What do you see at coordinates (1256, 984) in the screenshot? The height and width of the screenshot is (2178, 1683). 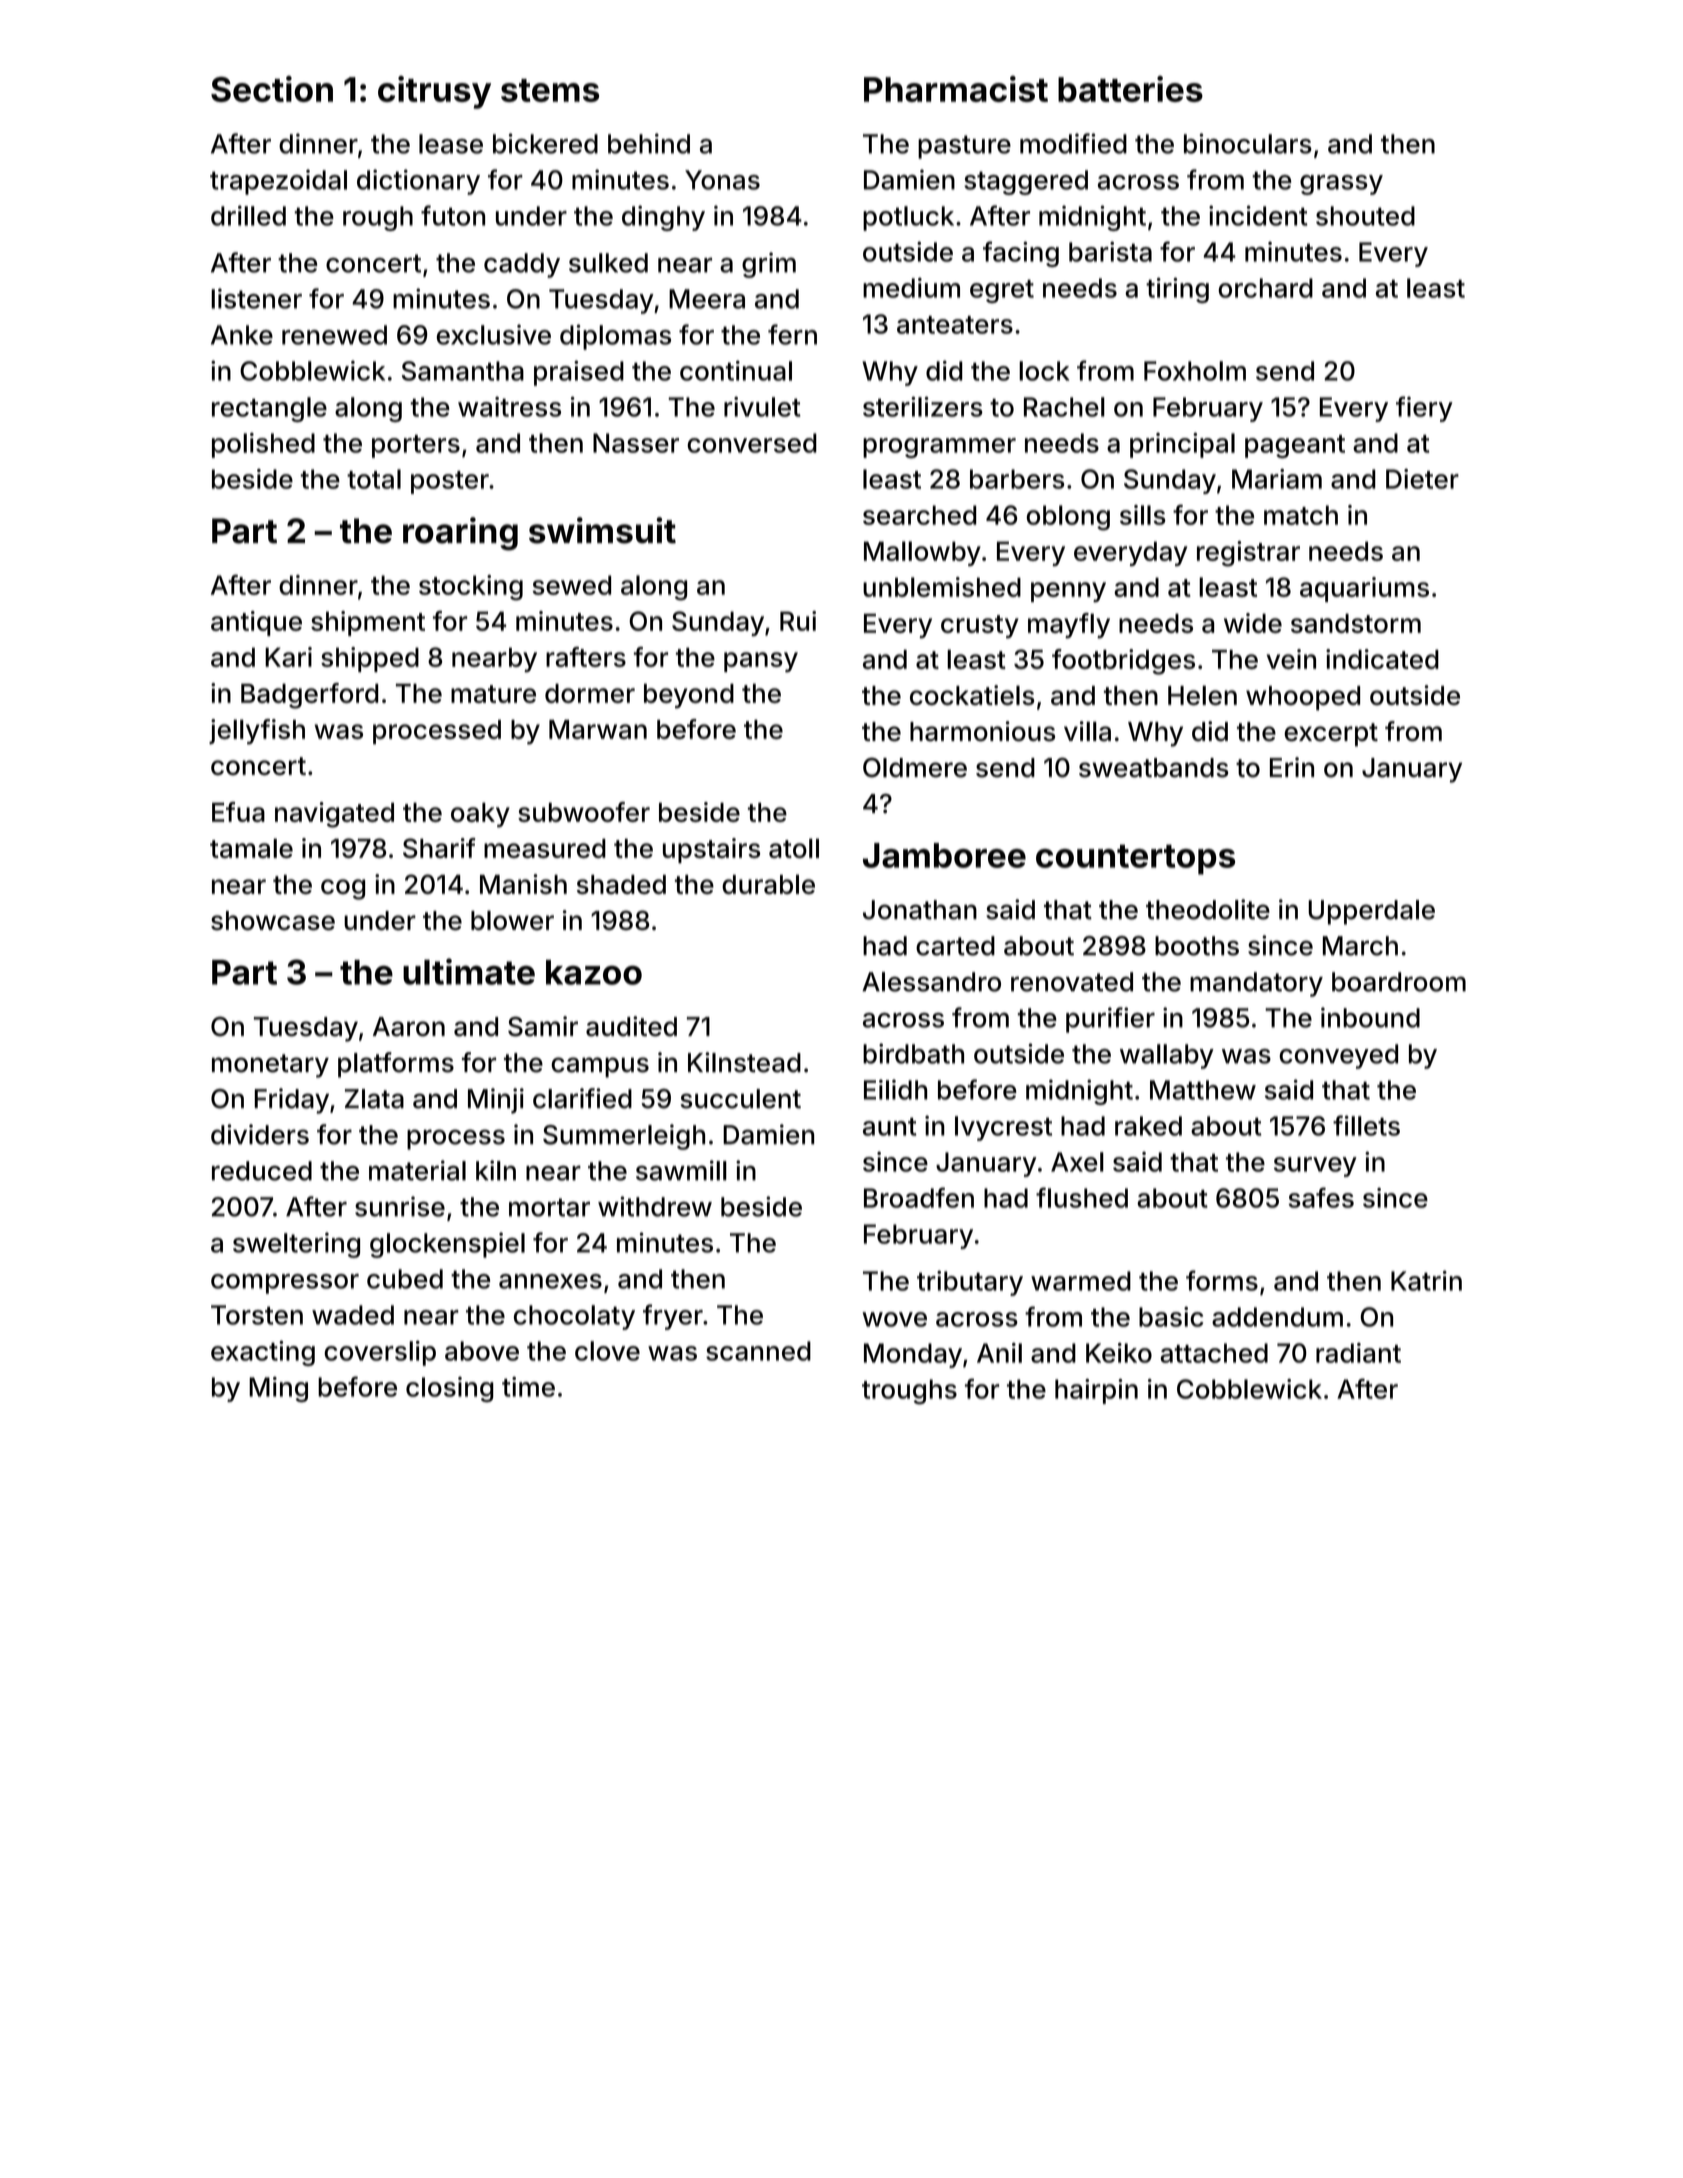 I see `mandatory` at bounding box center [1256, 984].
